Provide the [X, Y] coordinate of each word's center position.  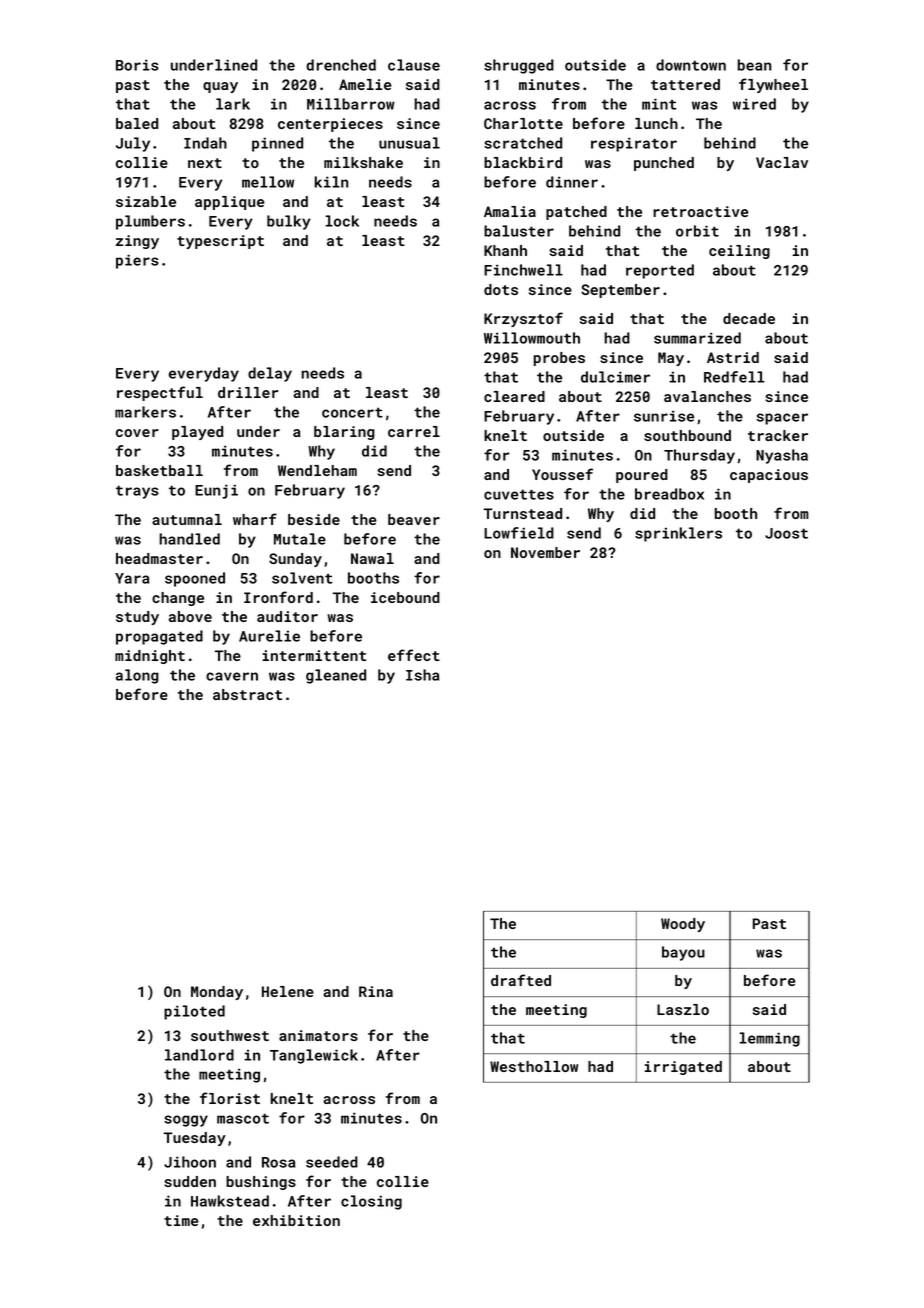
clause [414, 65]
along [137, 676]
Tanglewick [314, 1056]
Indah [205, 143]
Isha [422, 675]
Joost [786, 533]
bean [755, 65]
